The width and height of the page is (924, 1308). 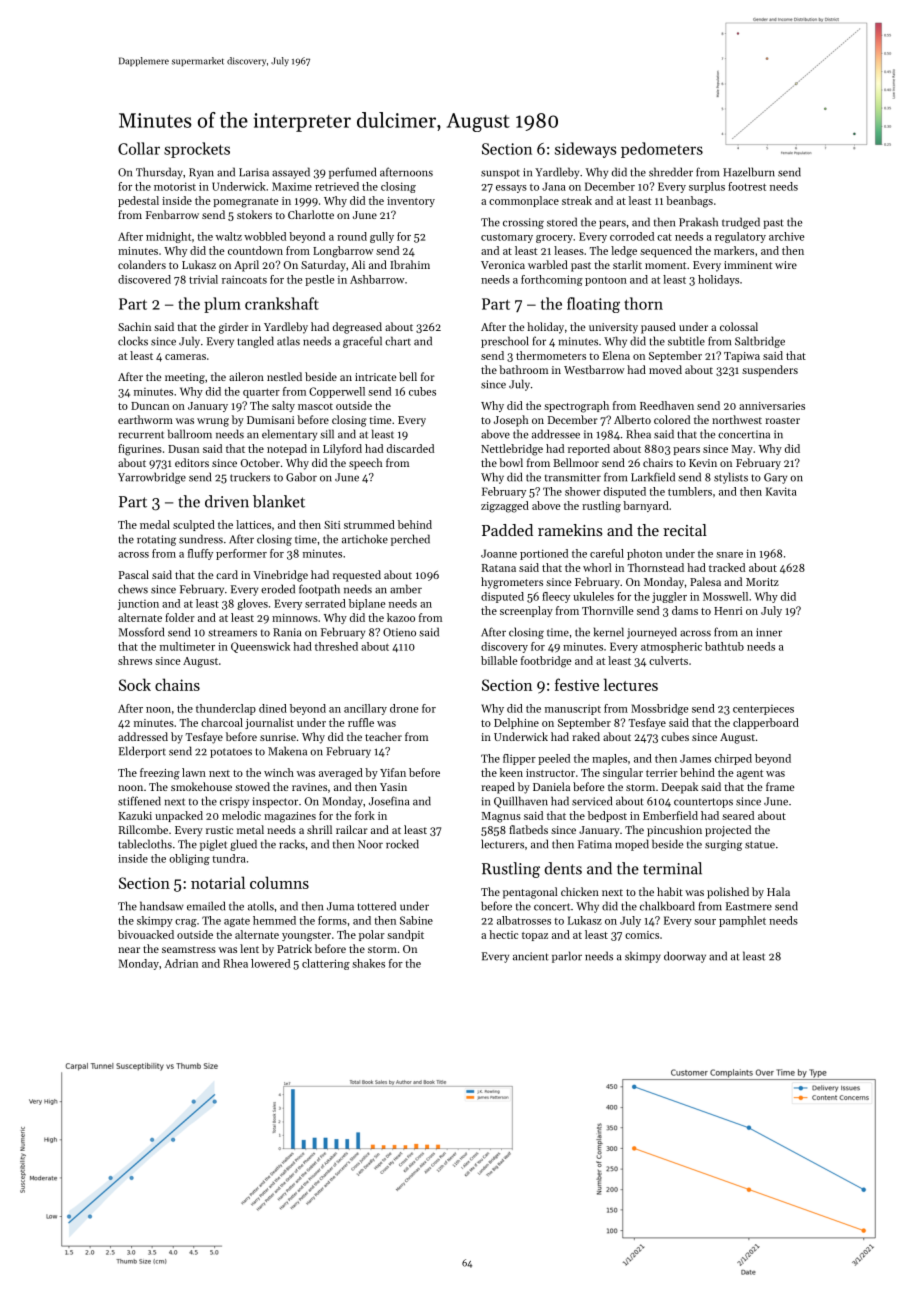 I want to click on Pascal, so click(x=134, y=574).
